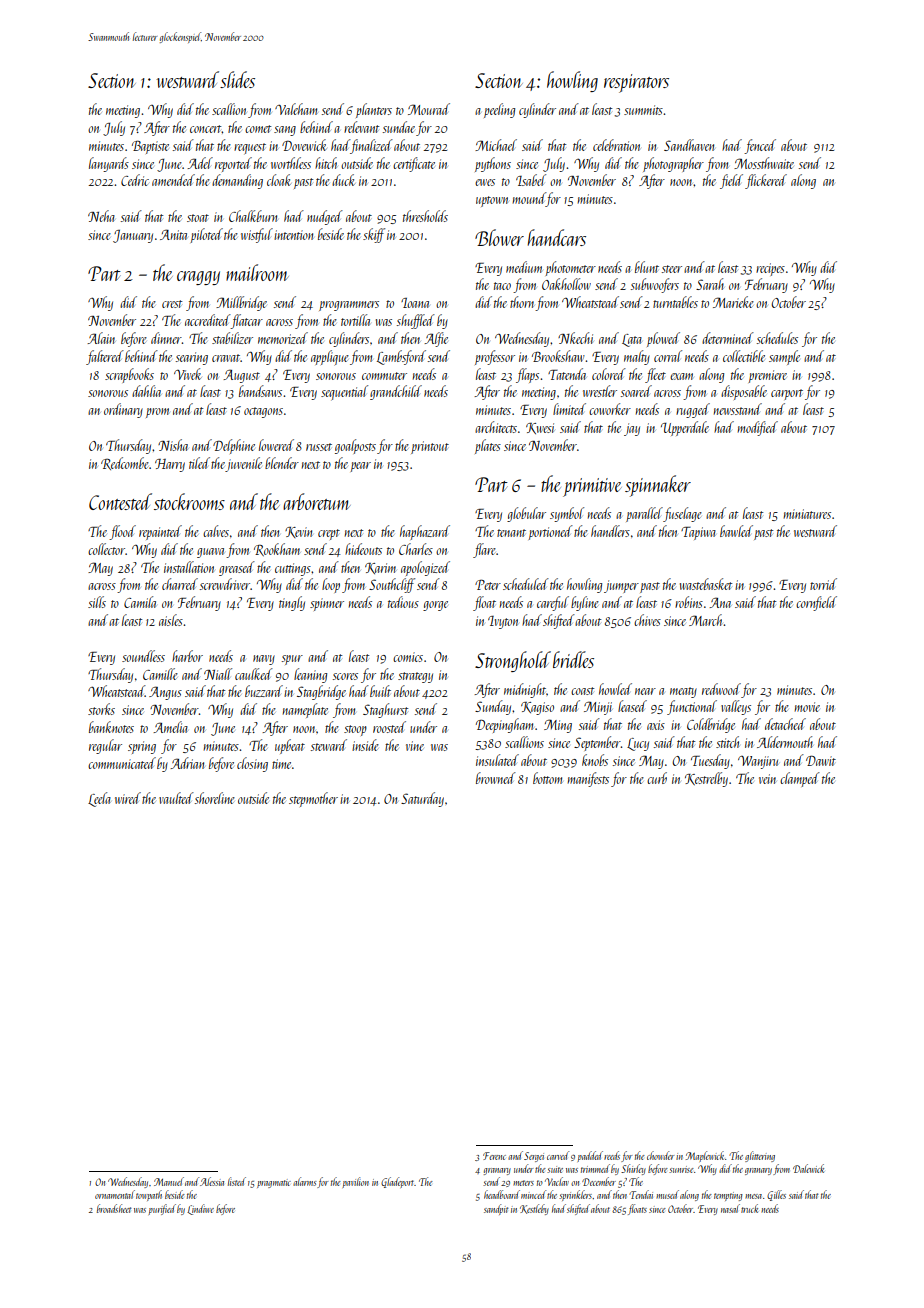 This screenshot has width=924, height=1308. I want to click on primitive, so click(592, 487).
